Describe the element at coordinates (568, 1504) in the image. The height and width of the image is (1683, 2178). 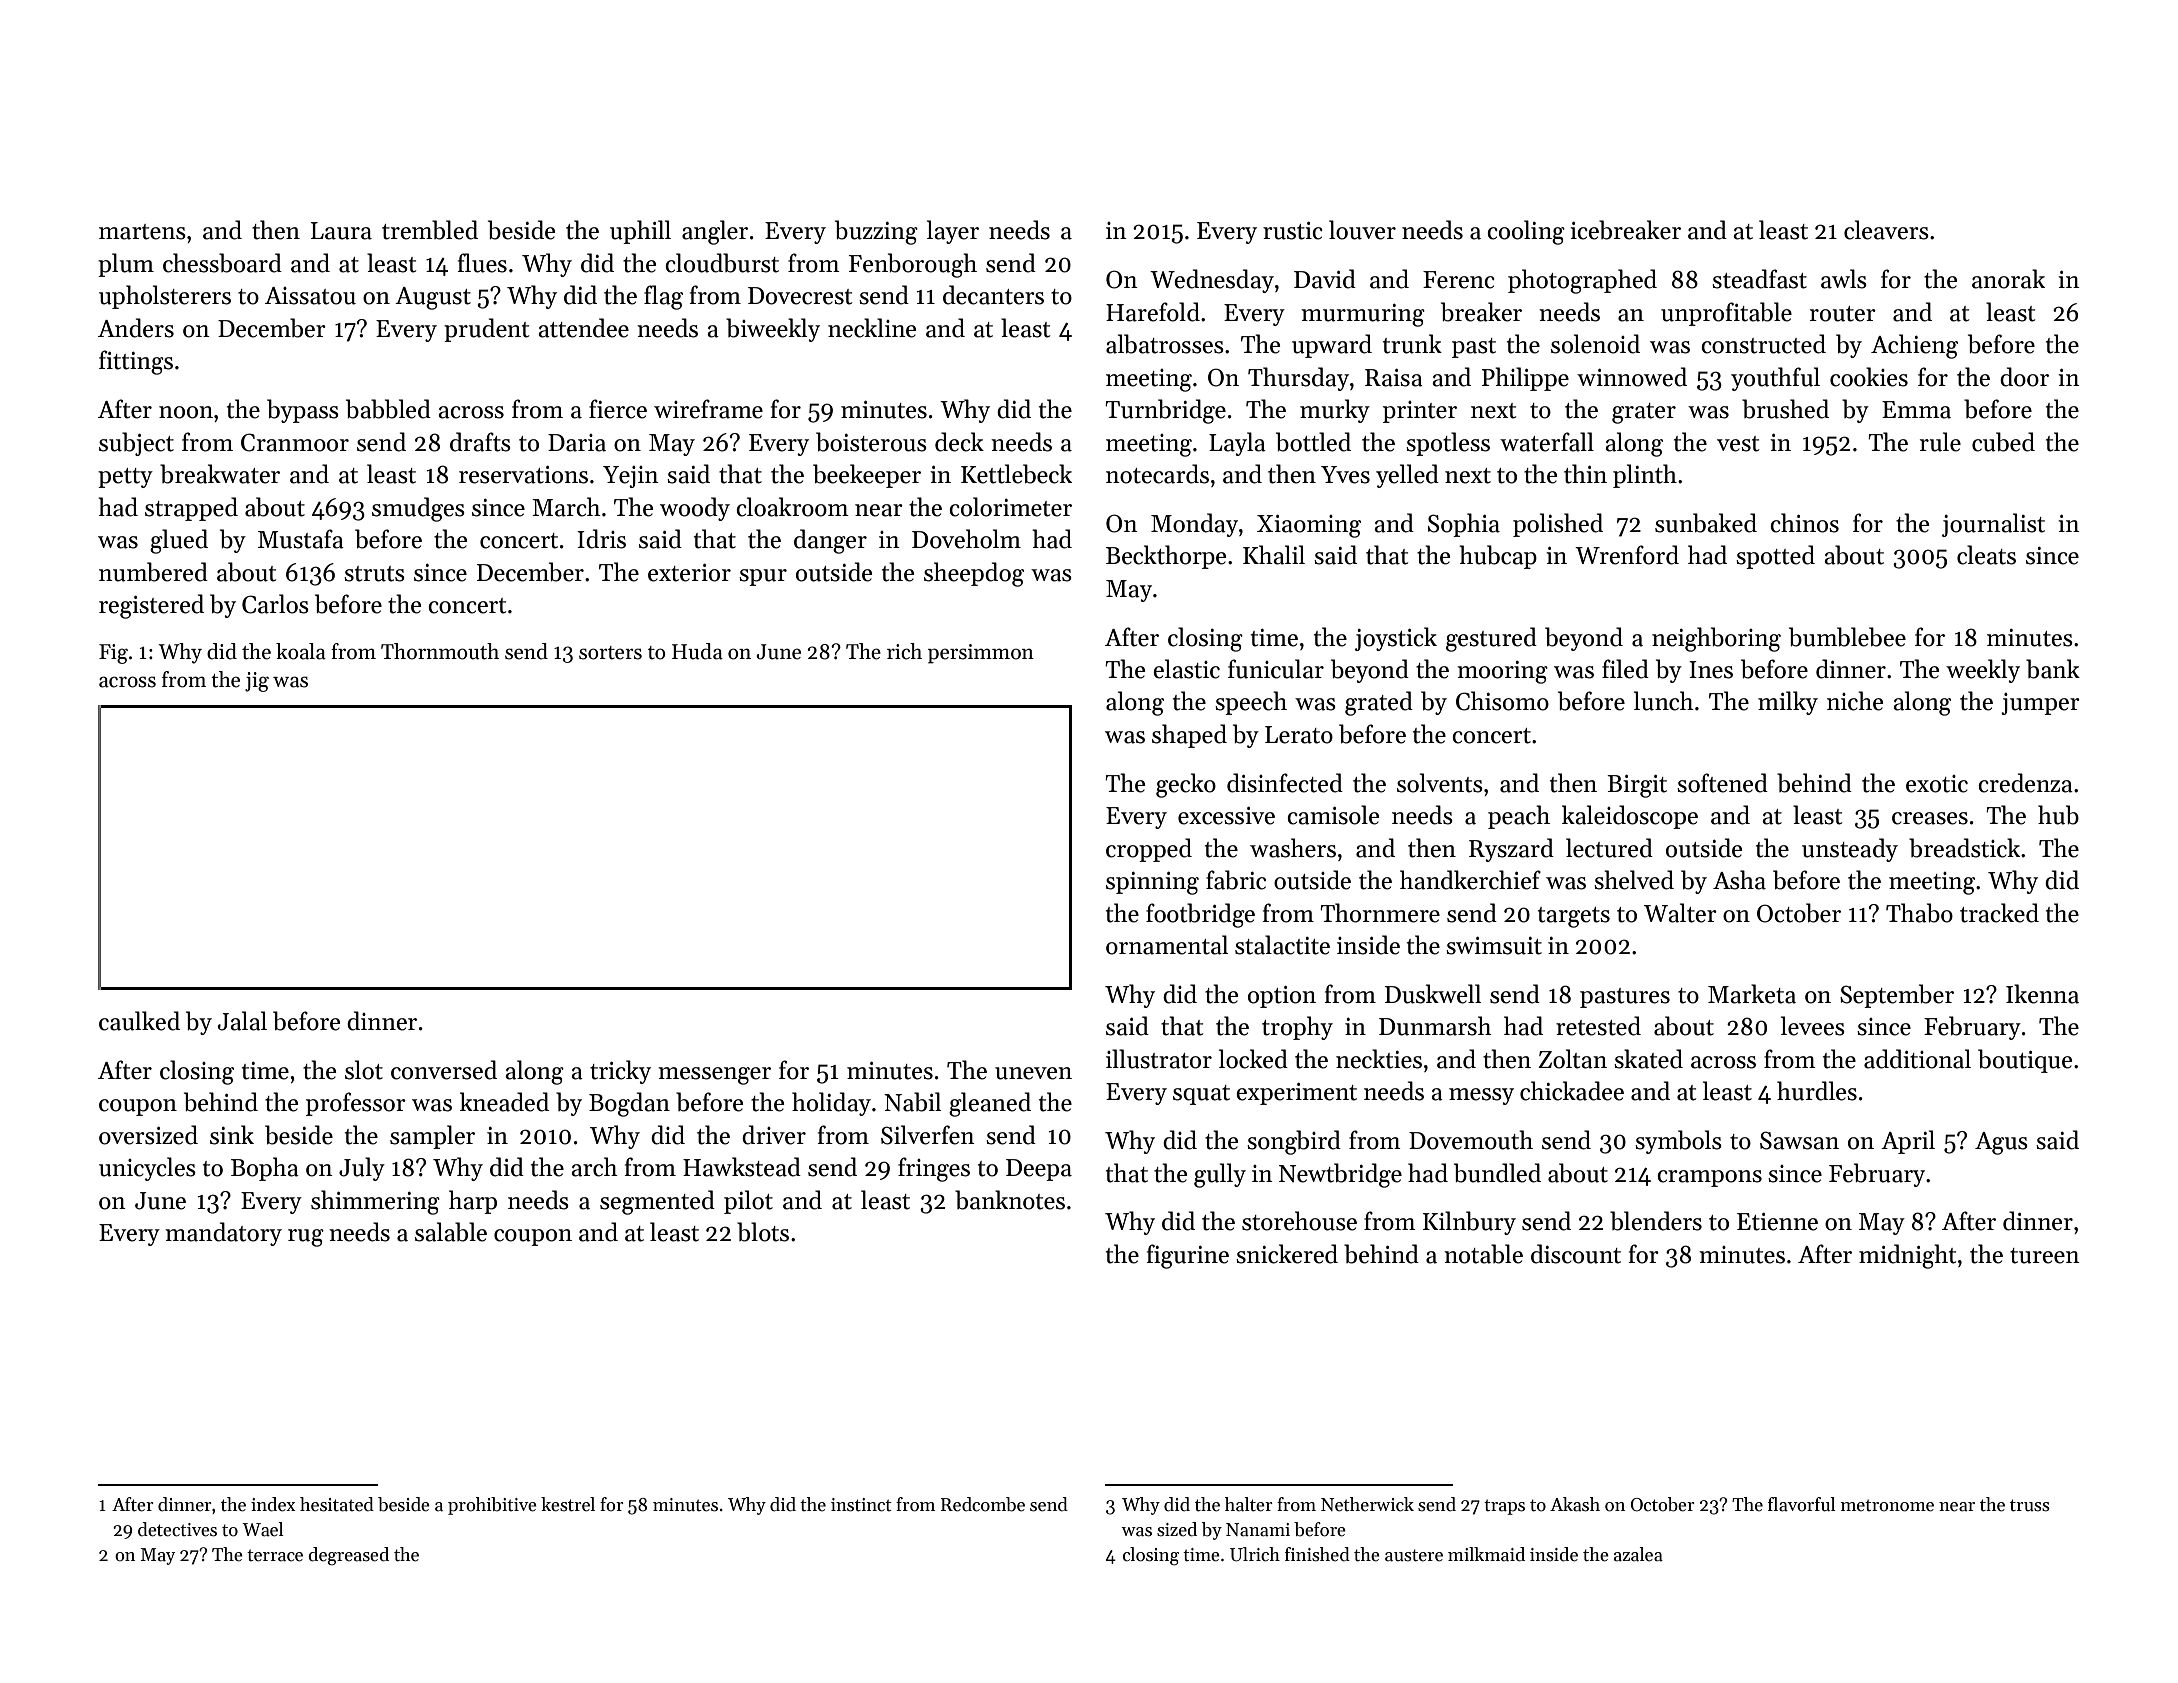
I see `kestrel` at that location.
